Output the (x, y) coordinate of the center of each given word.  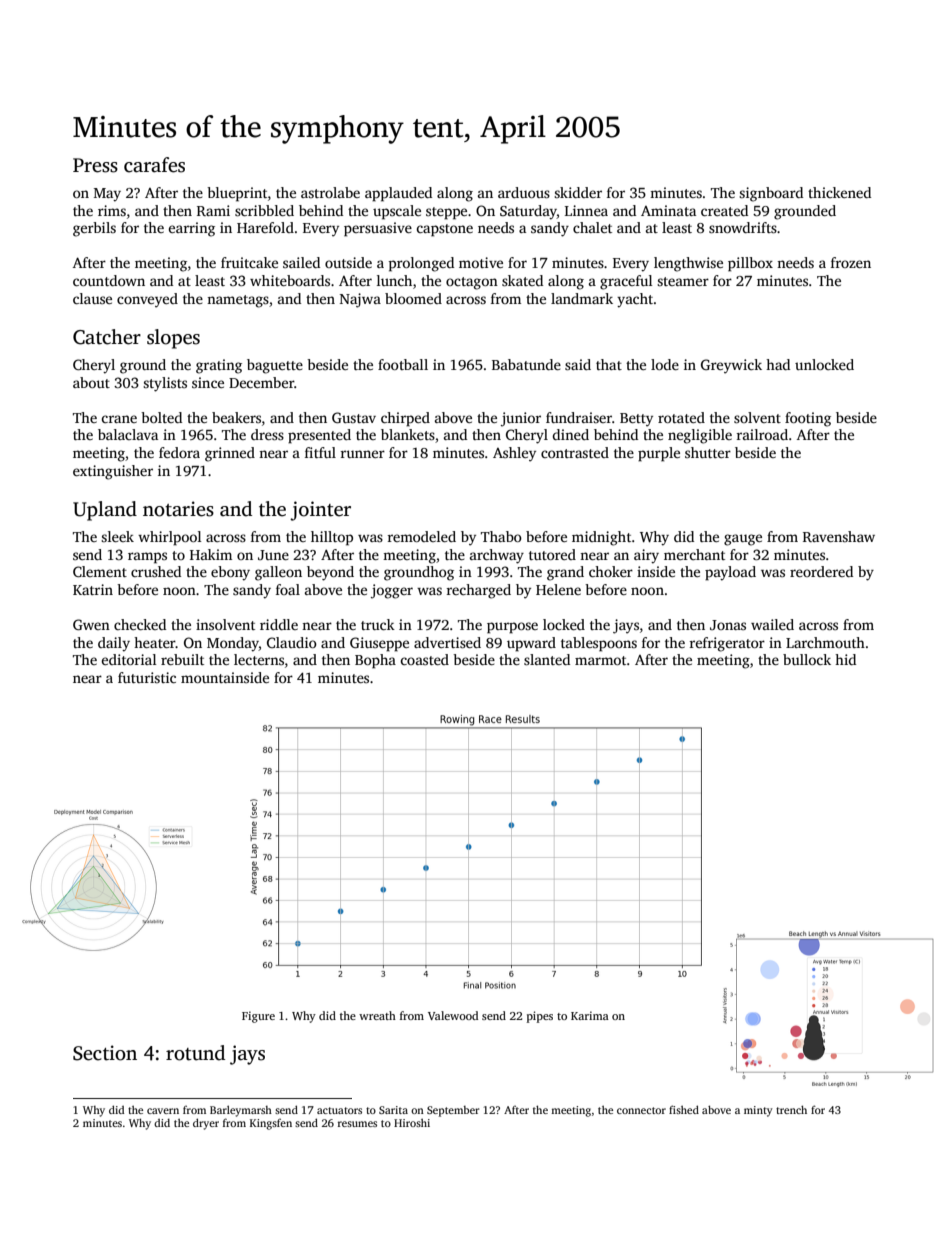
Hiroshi (412, 1123)
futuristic (147, 677)
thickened (839, 192)
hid (845, 659)
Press (95, 165)
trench (791, 1109)
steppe (446, 213)
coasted (424, 659)
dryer (206, 1124)
